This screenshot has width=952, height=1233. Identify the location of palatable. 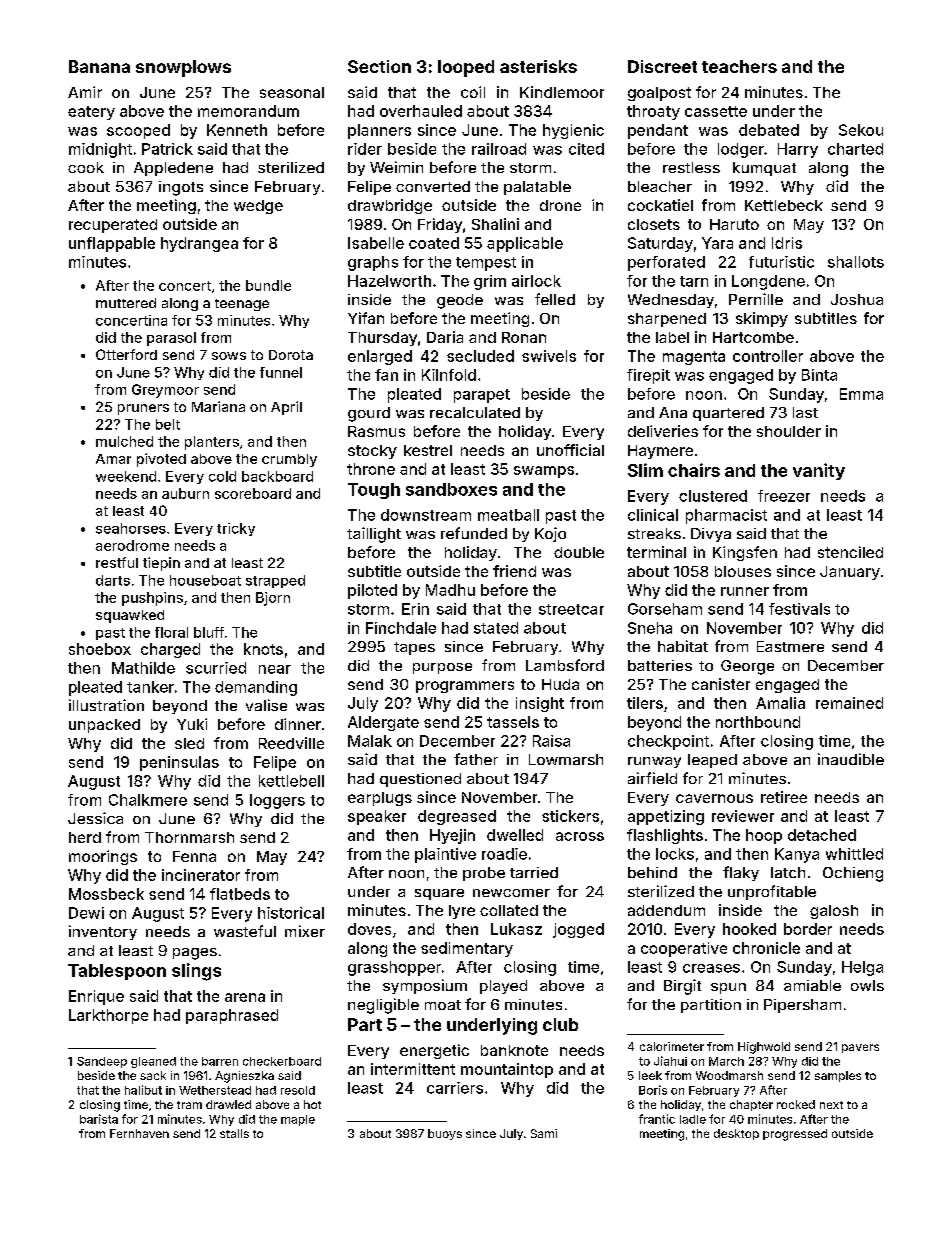
(537, 188).
